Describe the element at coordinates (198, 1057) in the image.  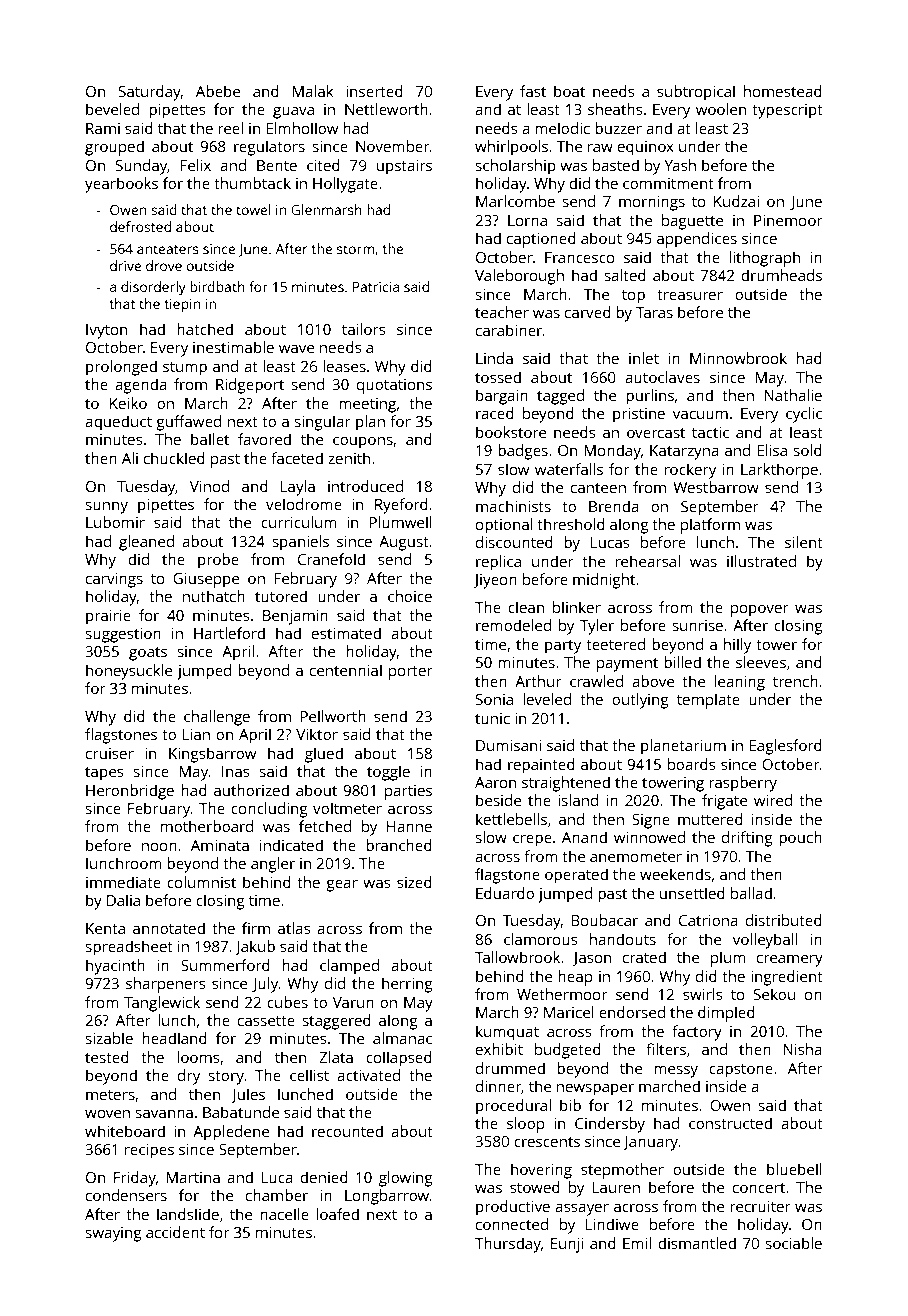
I see `looms` at that location.
